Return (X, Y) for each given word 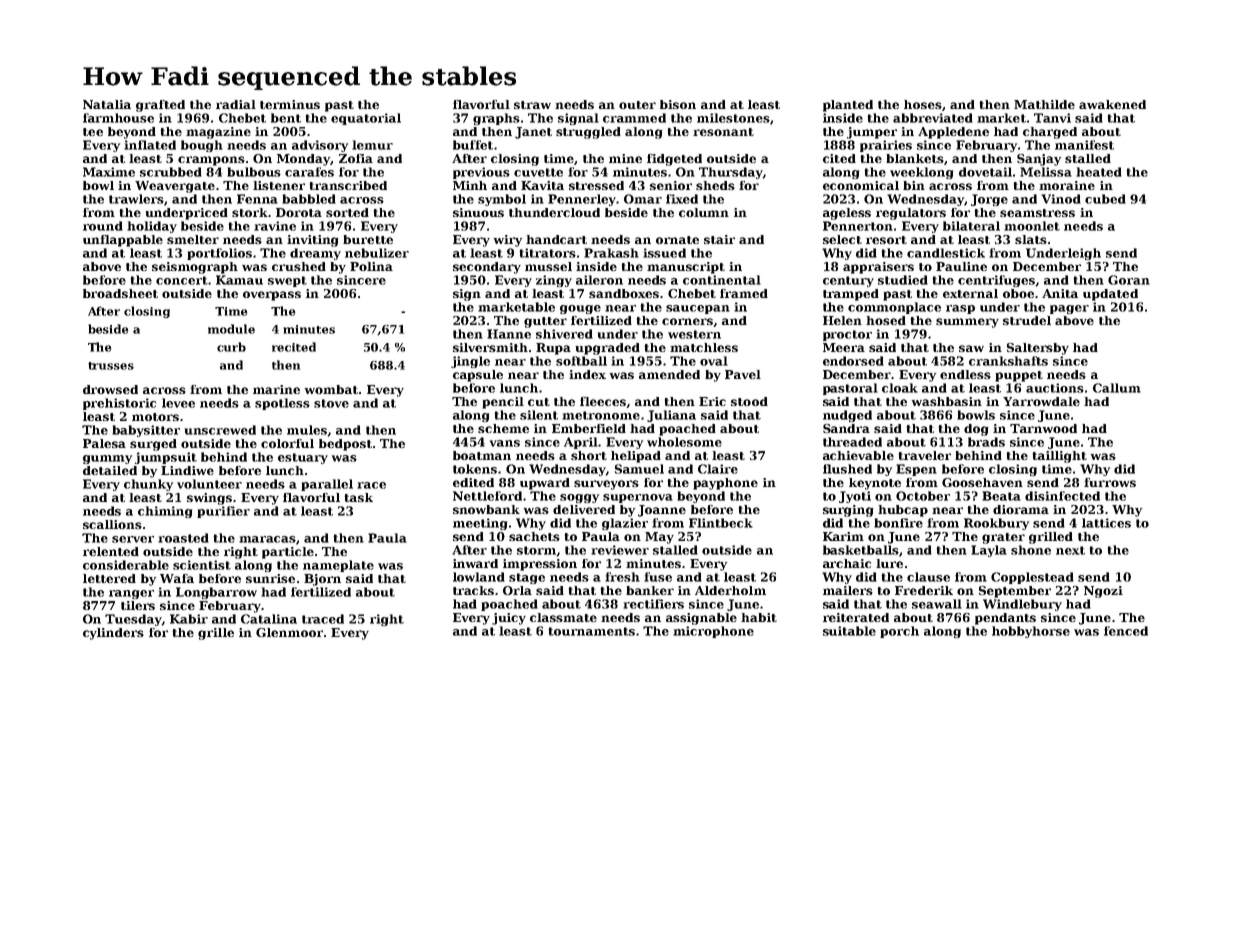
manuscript (686, 268)
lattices (1106, 523)
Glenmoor (289, 632)
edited (473, 482)
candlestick (946, 253)
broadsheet (120, 293)
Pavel (743, 374)
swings (209, 499)
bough (202, 146)
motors (155, 417)
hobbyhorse (1031, 632)
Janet (533, 133)
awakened (1112, 104)
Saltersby (1038, 349)
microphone (713, 632)
